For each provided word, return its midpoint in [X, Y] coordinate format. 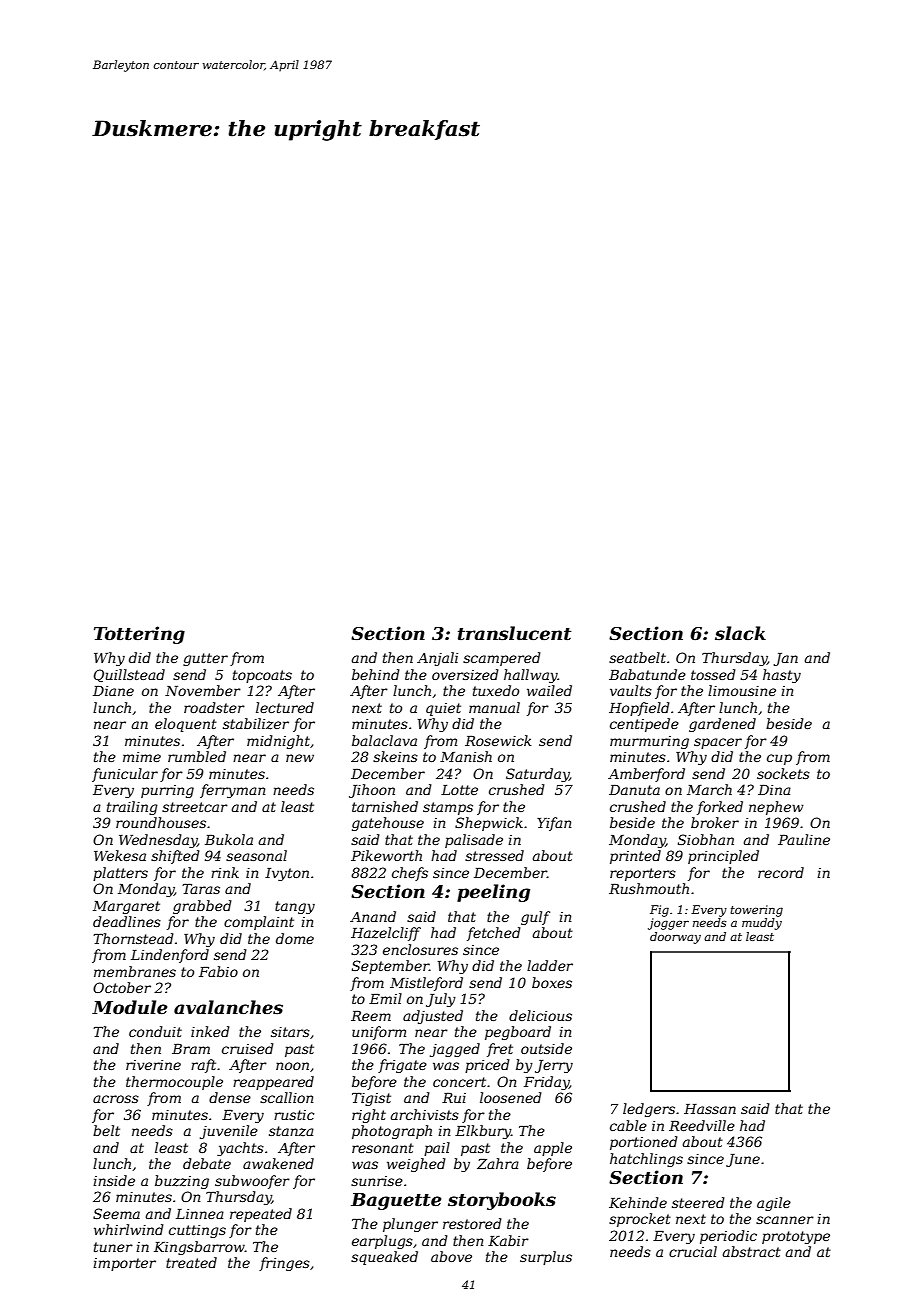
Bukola [229, 839]
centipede [644, 725]
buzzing [182, 1182]
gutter [205, 659]
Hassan [710, 1109]
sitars [290, 1032]
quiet [443, 709]
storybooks [502, 1201]
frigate [402, 1066]
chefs [410, 874]
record [781, 872]
